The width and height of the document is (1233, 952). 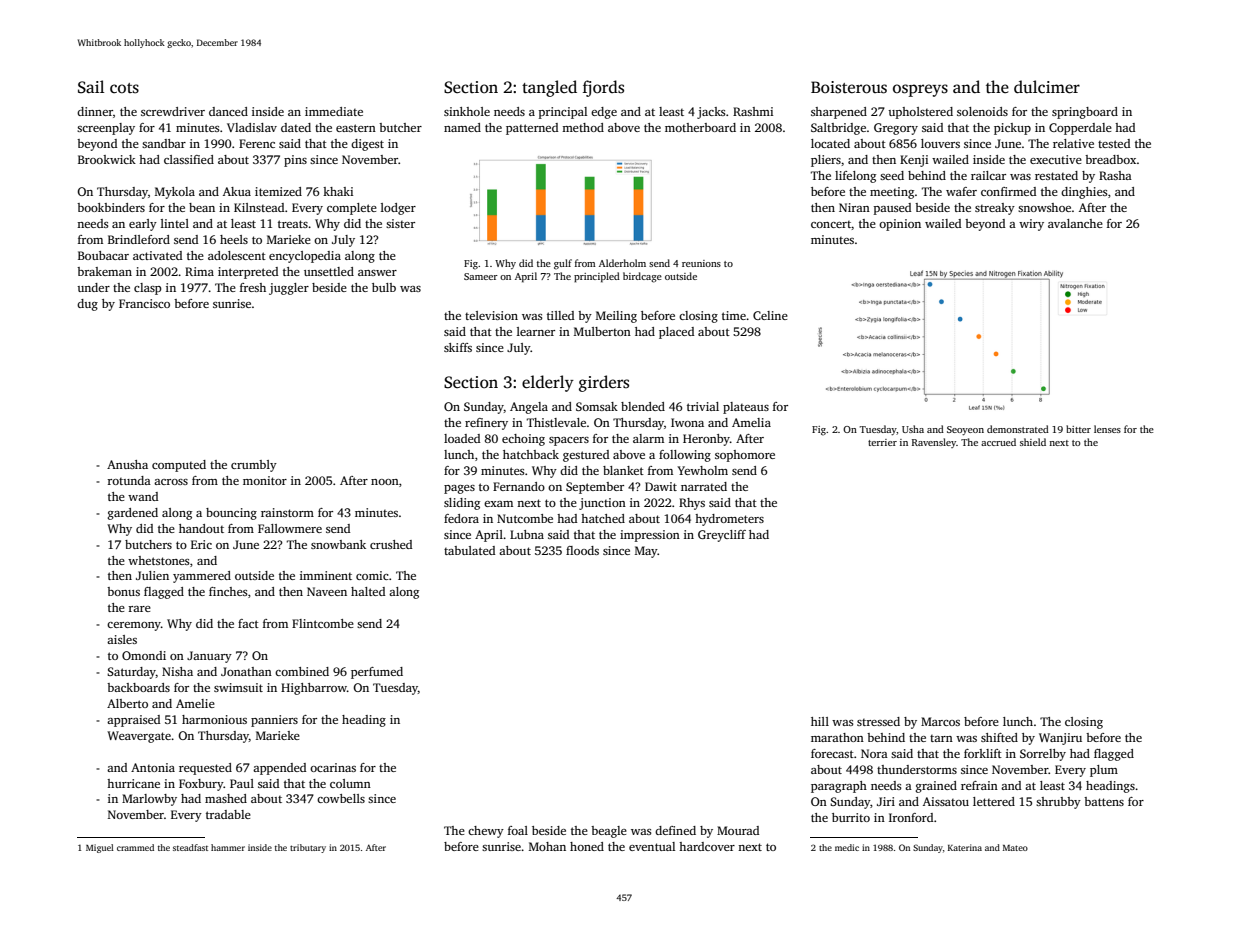 I want to click on bouncing, so click(x=231, y=514).
